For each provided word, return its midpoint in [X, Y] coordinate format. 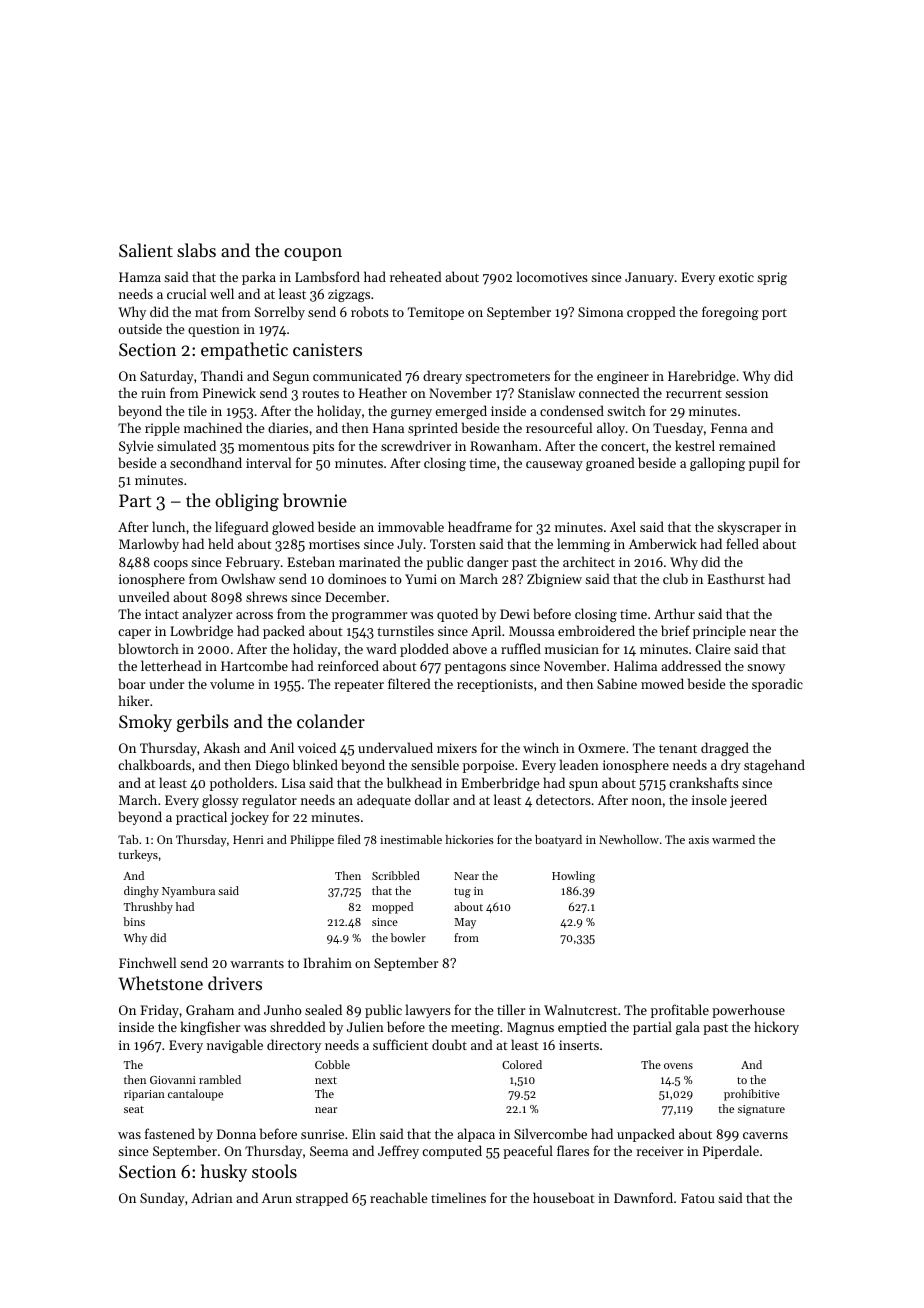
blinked [315, 764]
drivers [235, 983]
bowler [408, 937]
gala [688, 1028]
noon [647, 801]
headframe [480, 526]
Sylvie [136, 447]
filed [349, 839]
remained [747, 445]
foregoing [730, 313]
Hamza [140, 277]
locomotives [552, 276]
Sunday [162, 1199]
